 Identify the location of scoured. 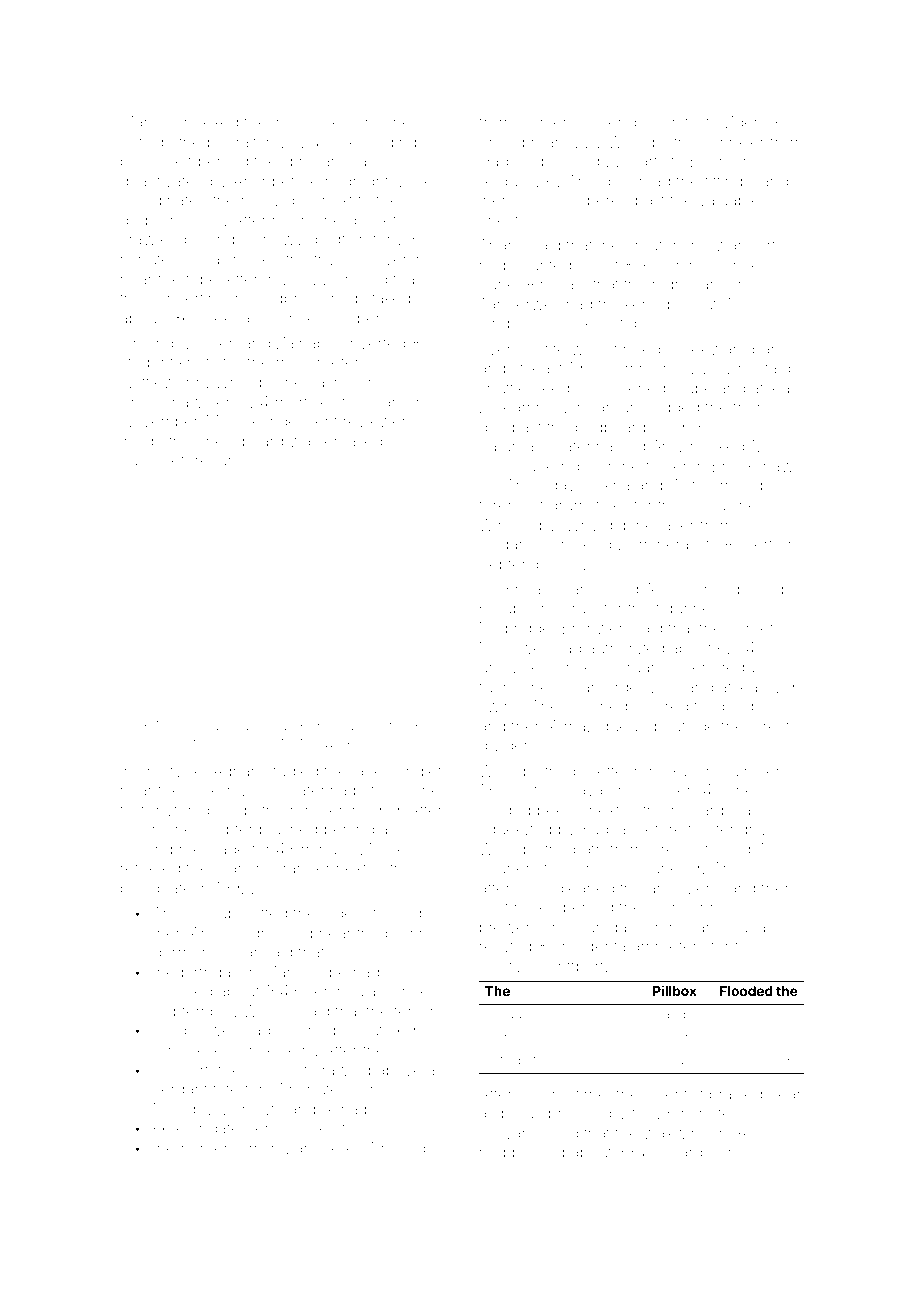
(183, 991).
